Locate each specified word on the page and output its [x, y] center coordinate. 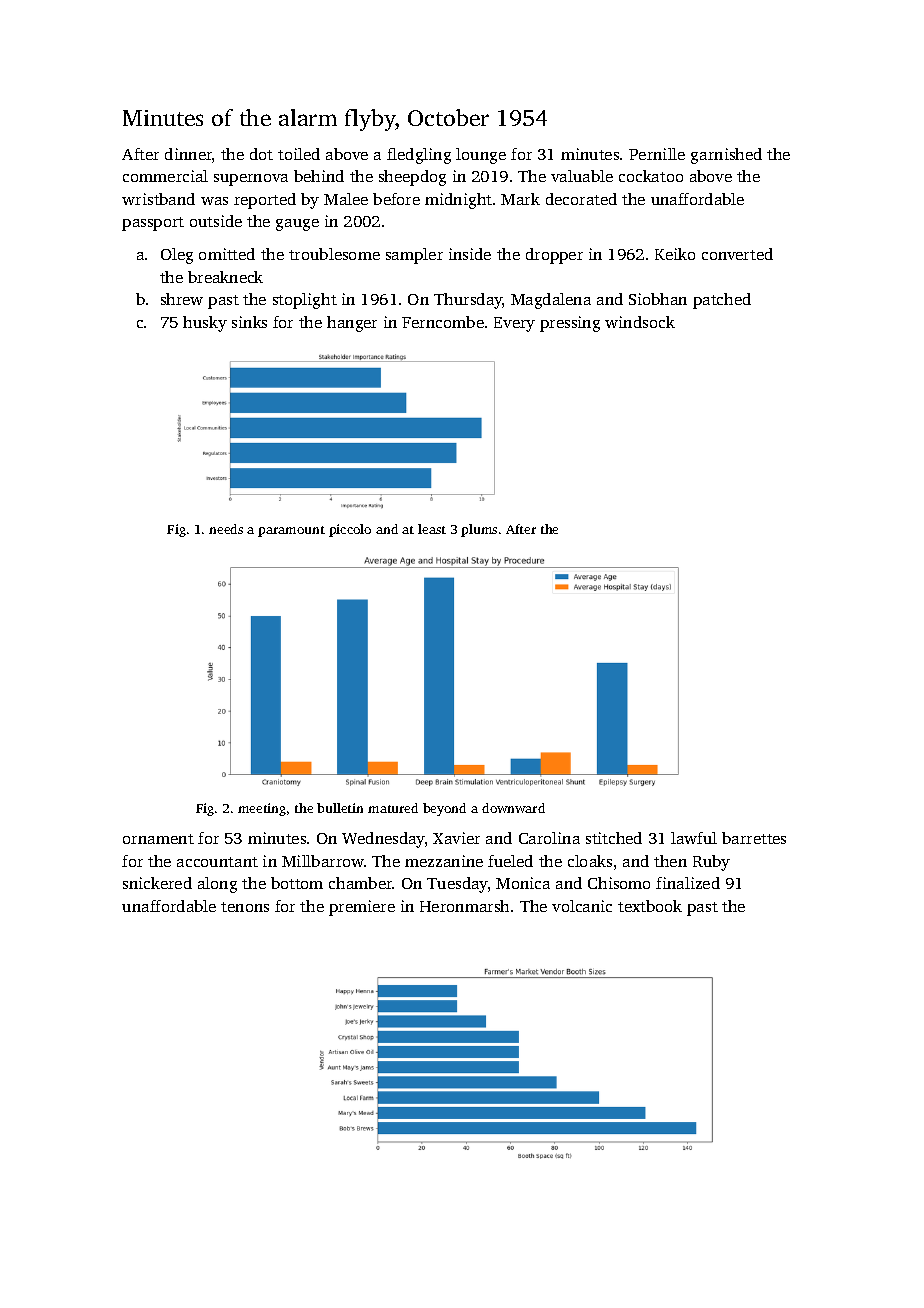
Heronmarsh [464, 906]
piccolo [350, 530]
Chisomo [619, 883]
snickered [157, 883]
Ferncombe [443, 322]
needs [226, 529]
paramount [291, 531]
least [432, 529]
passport [153, 224]
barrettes [754, 838]
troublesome [334, 254]
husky [205, 324]
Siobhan [658, 299]
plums [479, 530]
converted [737, 254]
